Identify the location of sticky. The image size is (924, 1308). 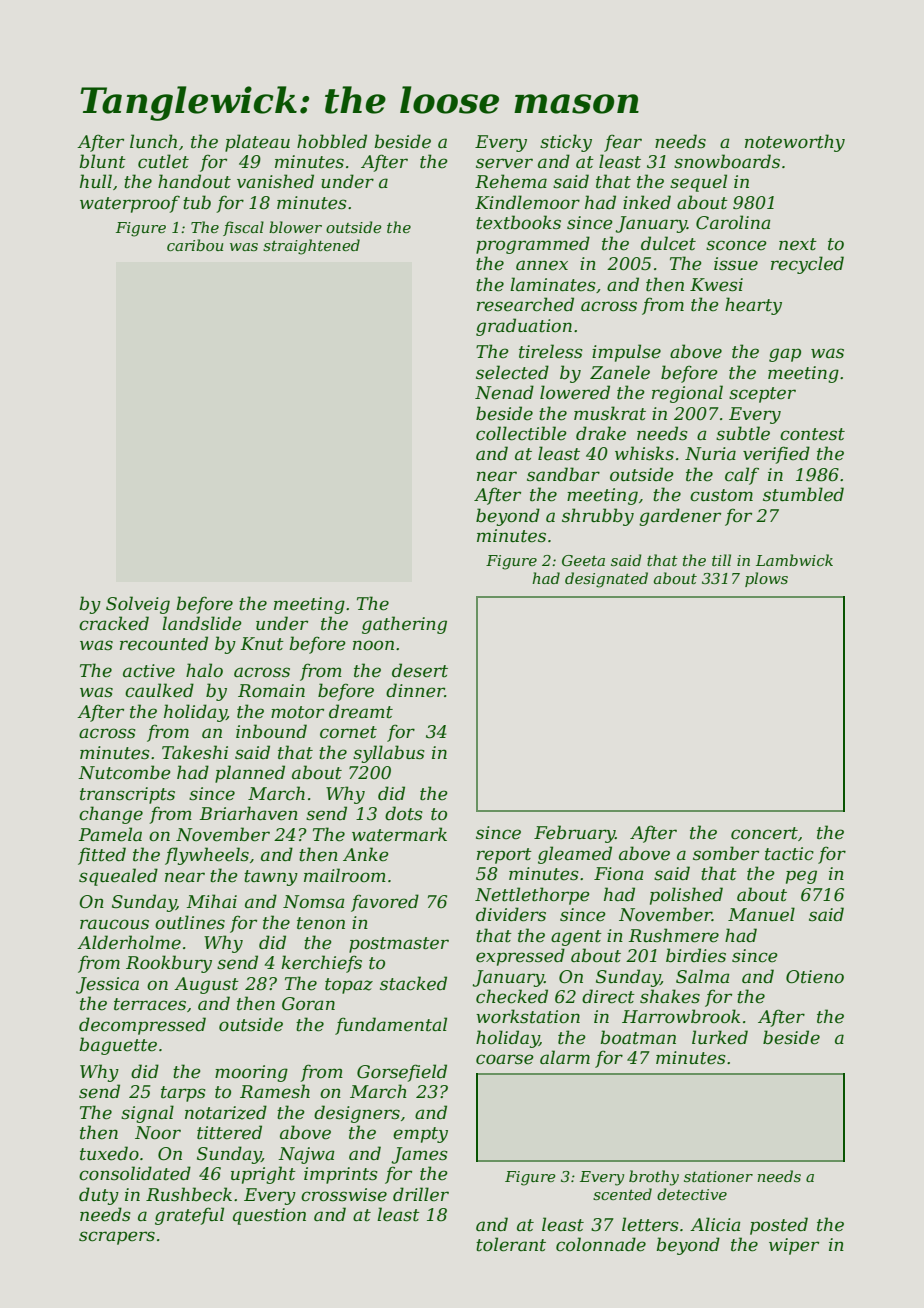
(566, 143).
